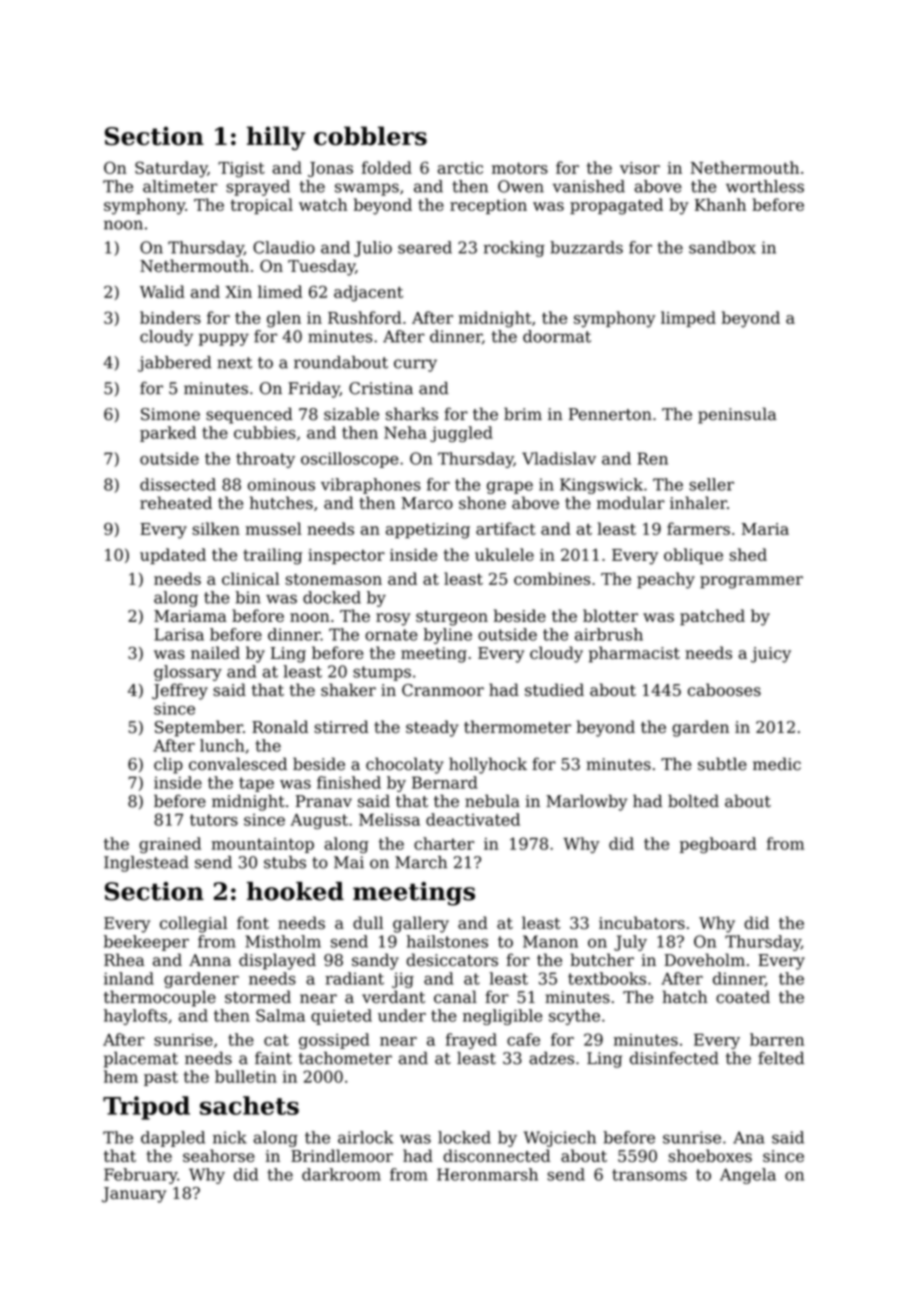 This page has width=908, height=1316. I want to click on programmer, so click(751, 582).
